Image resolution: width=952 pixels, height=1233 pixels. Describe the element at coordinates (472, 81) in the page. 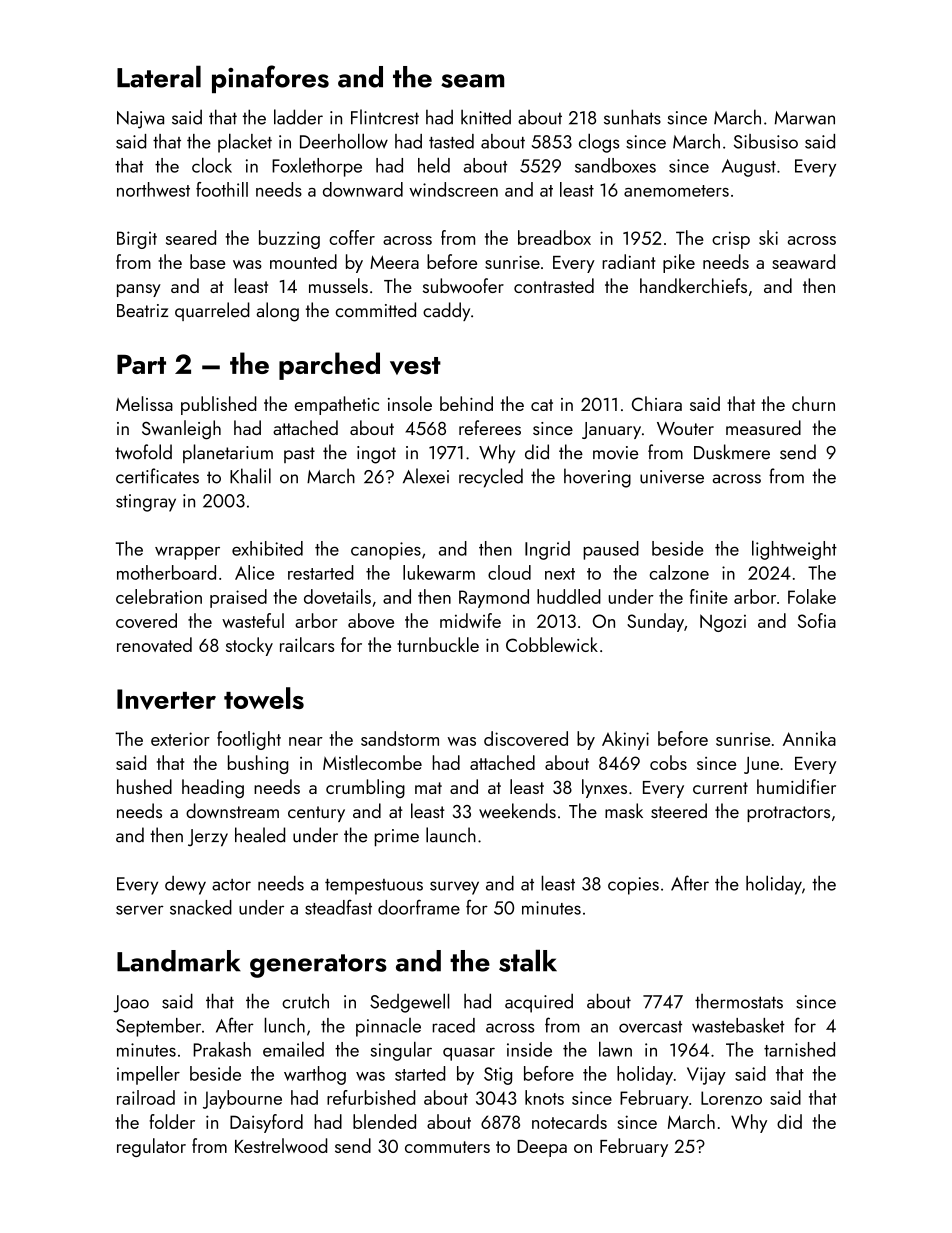

I see `seam` at that location.
